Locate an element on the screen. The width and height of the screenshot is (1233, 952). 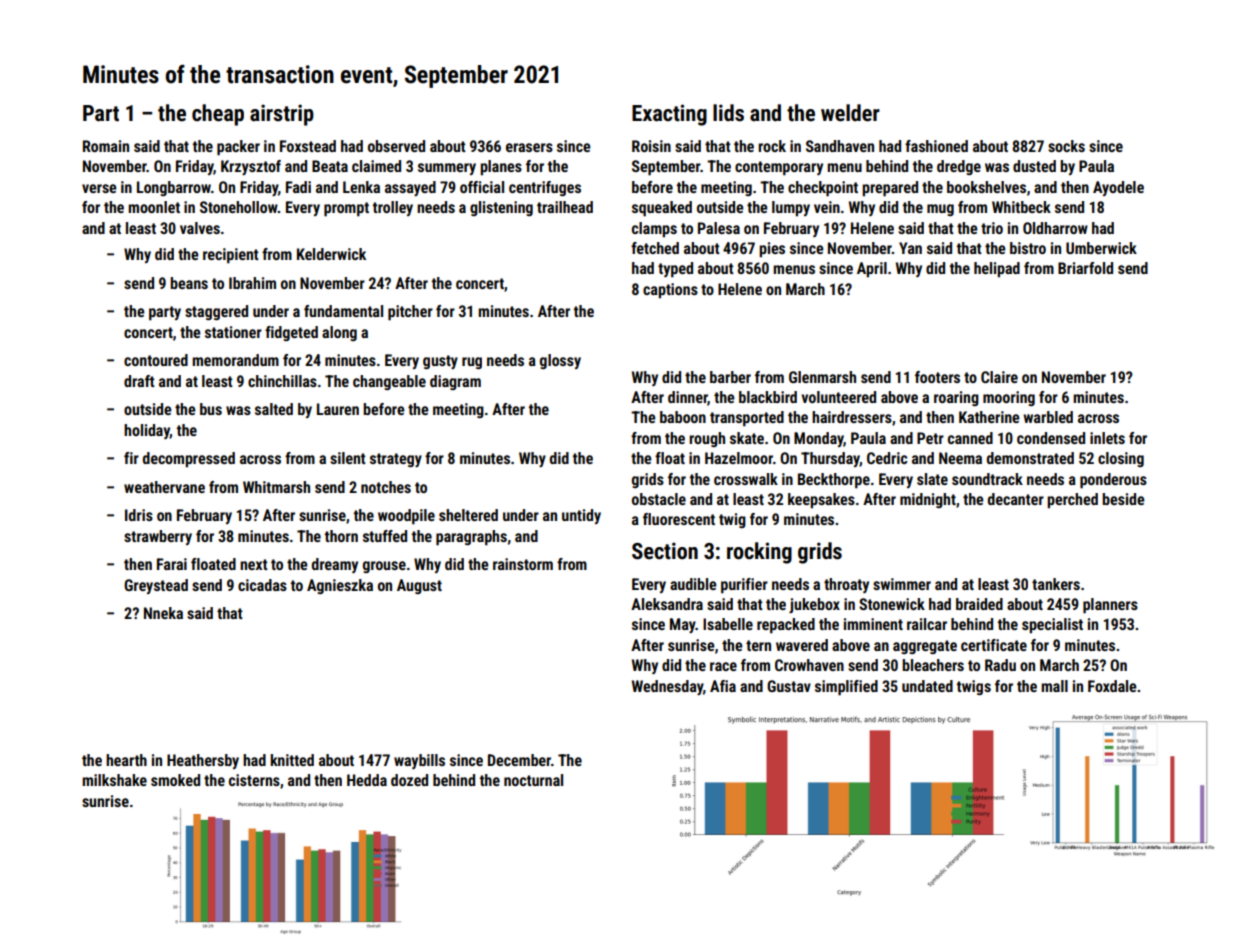
rug is located at coordinates (472, 363).
